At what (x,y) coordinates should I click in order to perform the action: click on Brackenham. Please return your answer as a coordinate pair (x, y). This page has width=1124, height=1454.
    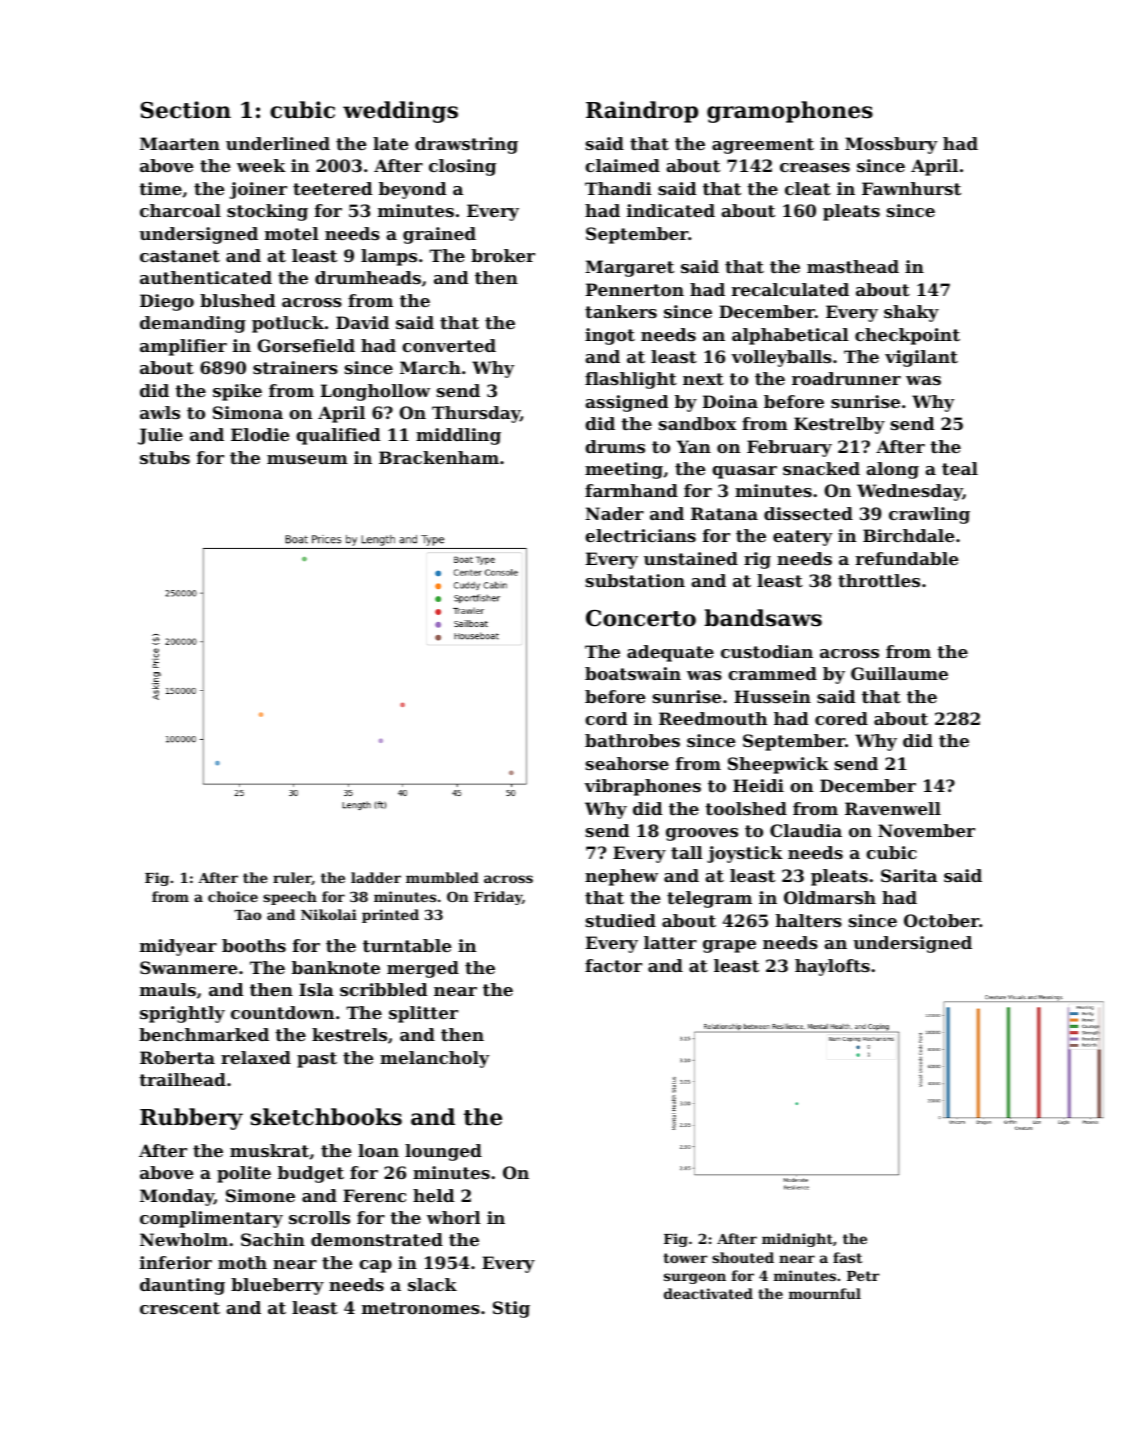
    Looking at the image, I should click on (439, 457).
